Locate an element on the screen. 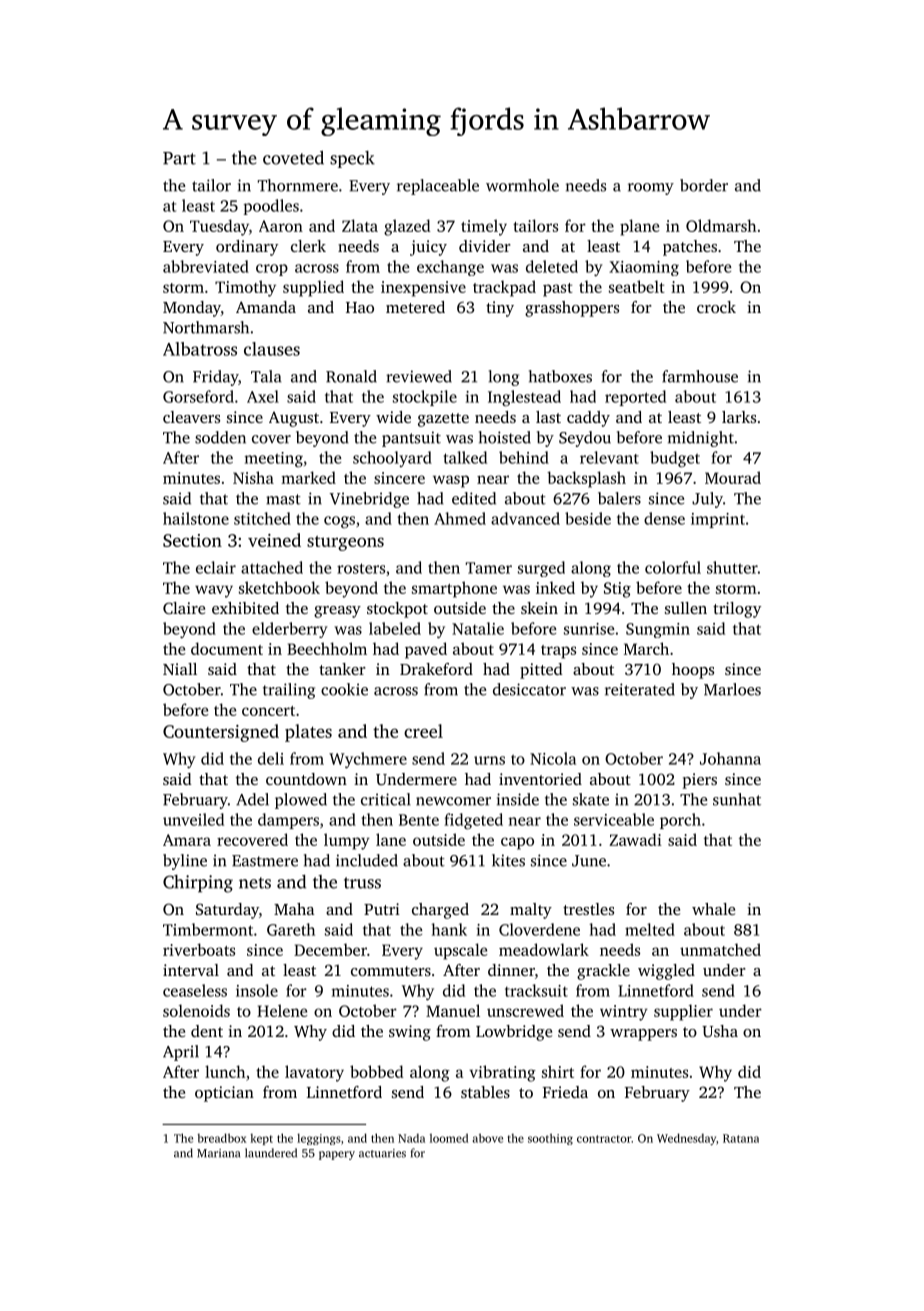 This screenshot has width=924, height=1311. hailstone is located at coordinates (196, 518).
